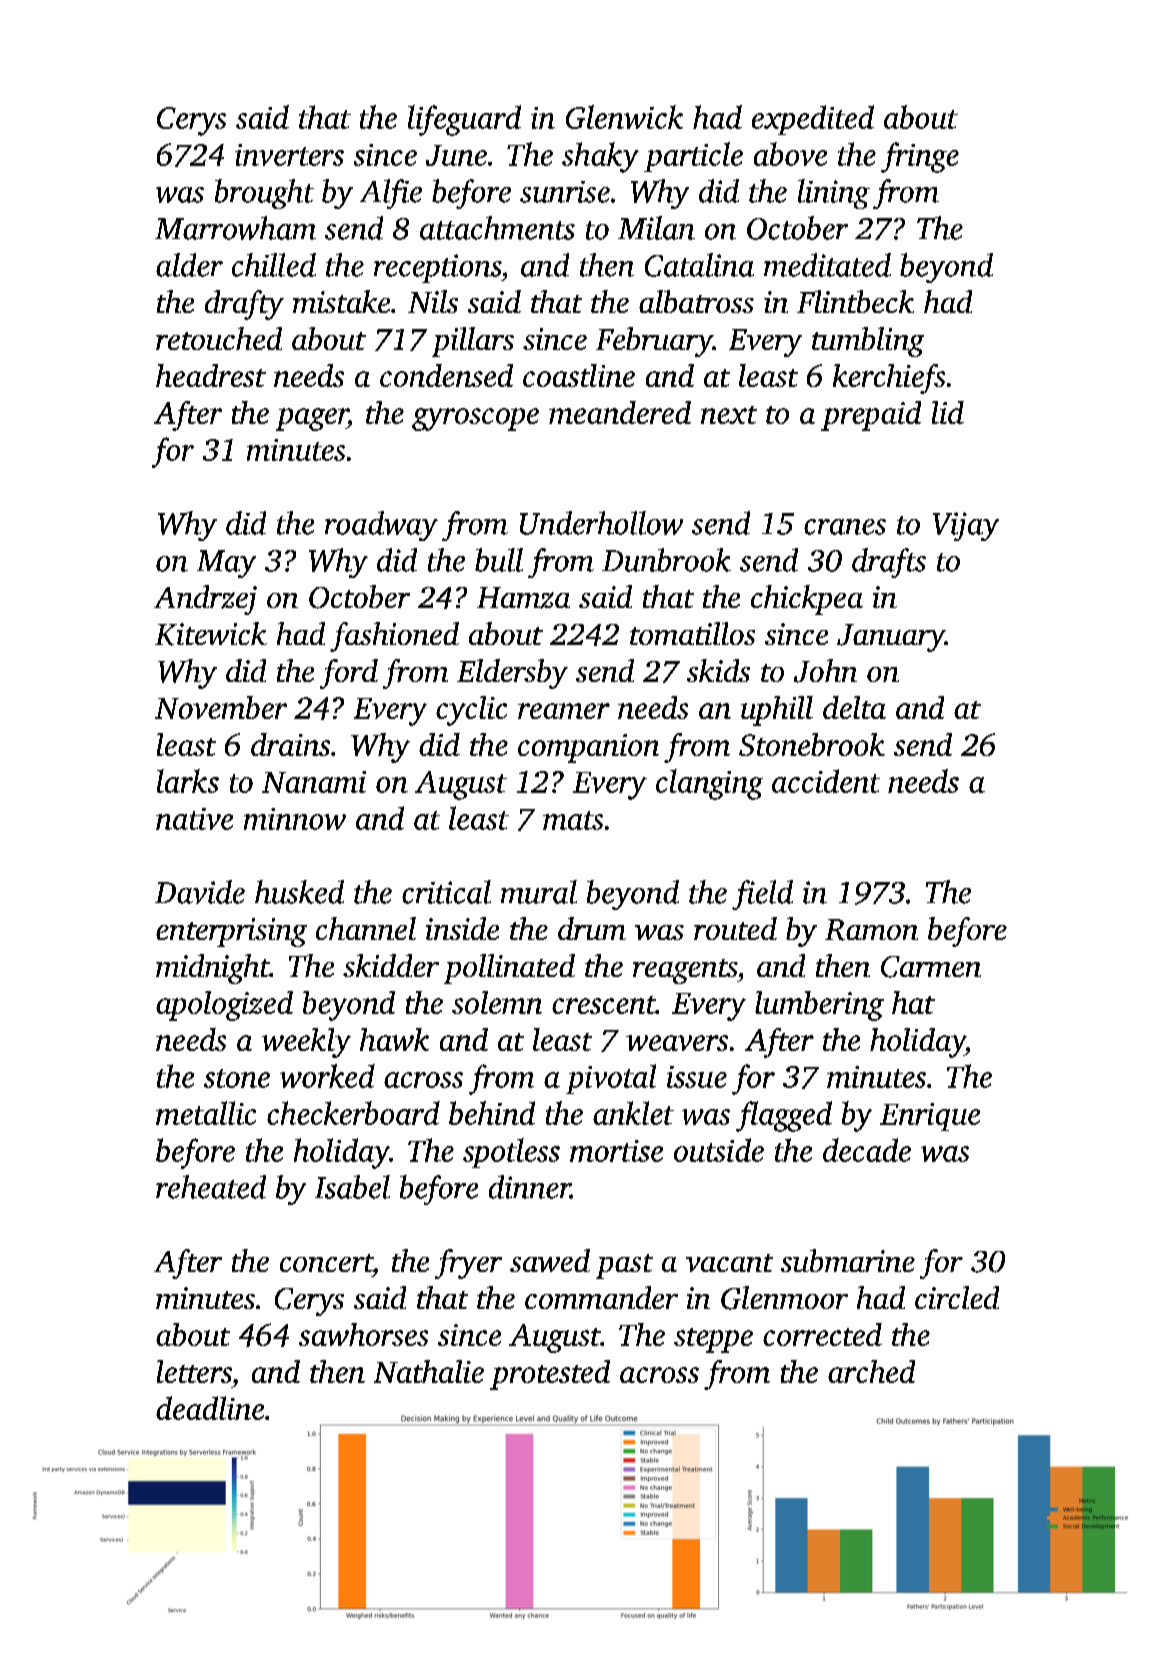  What do you see at coordinates (854, 707) in the screenshot?
I see `delta` at bounding box center [854, 707].
